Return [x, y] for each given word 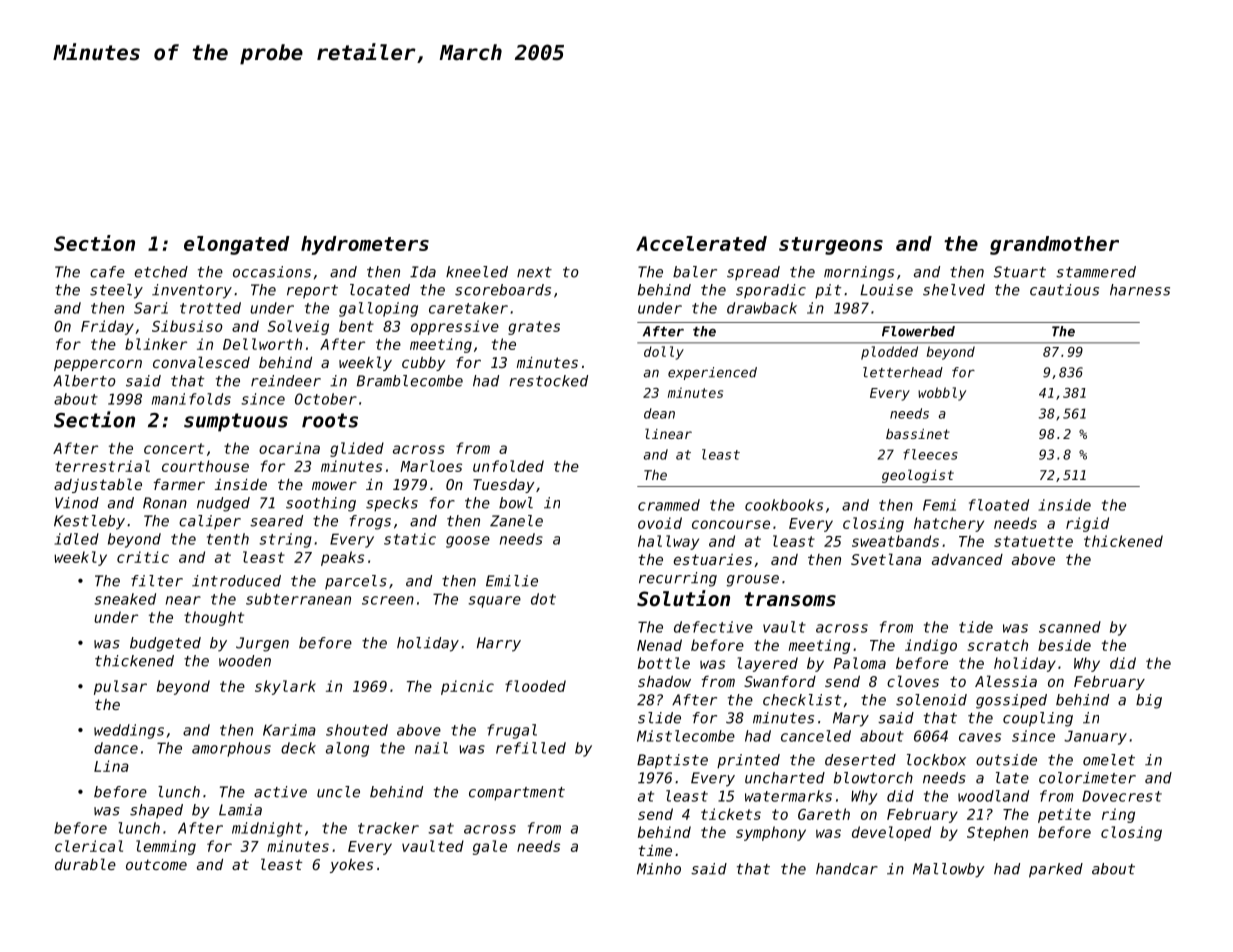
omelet [1109, 760]
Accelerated [701, 243]
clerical [89, 846]
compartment [517, 794]
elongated [237, 245]
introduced [236, 581]
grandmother [1054, 245]
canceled [816, 736]
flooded [535, 686]
